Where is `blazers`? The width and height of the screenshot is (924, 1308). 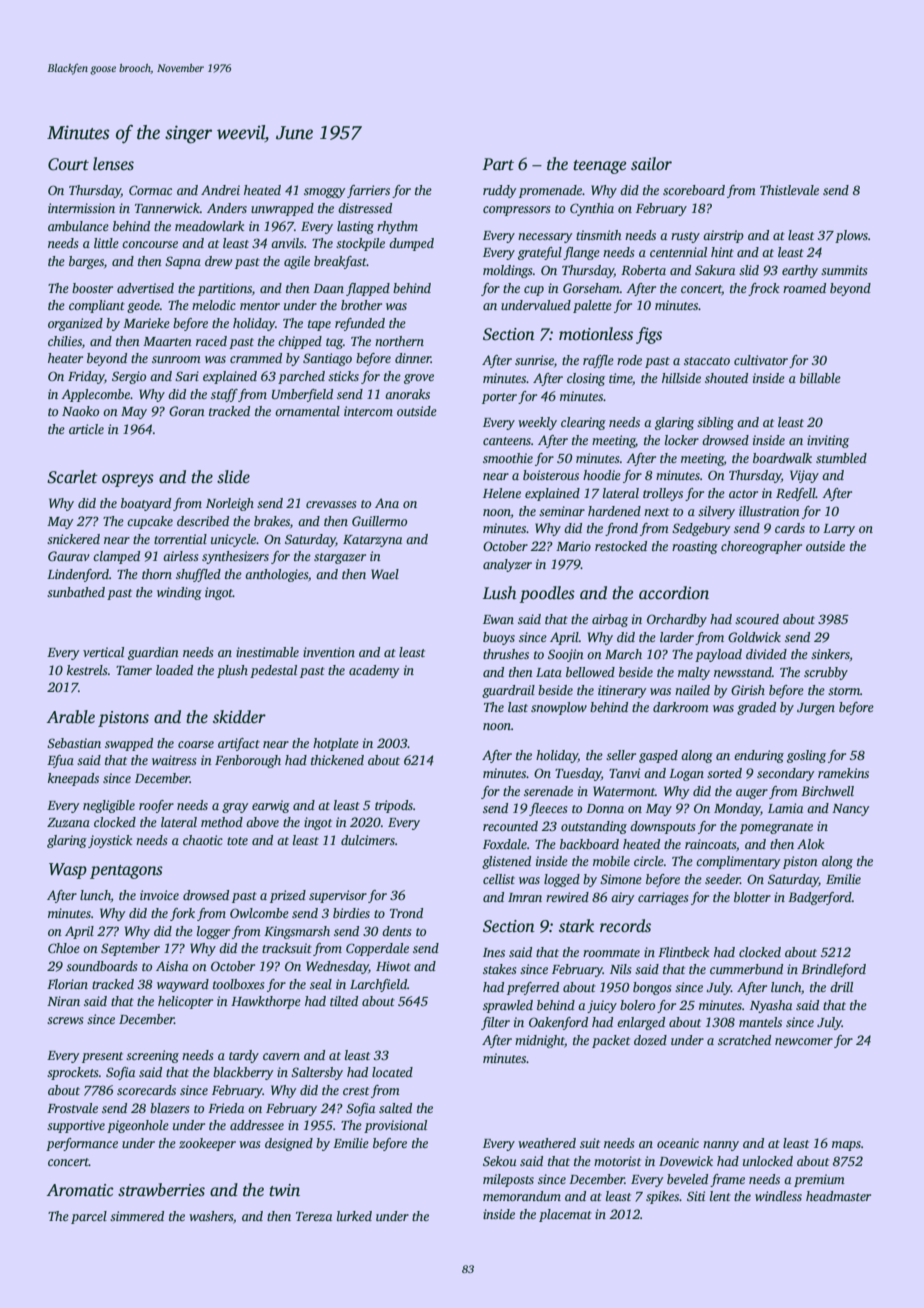
blazers is located at coordinates (169, 1108).
